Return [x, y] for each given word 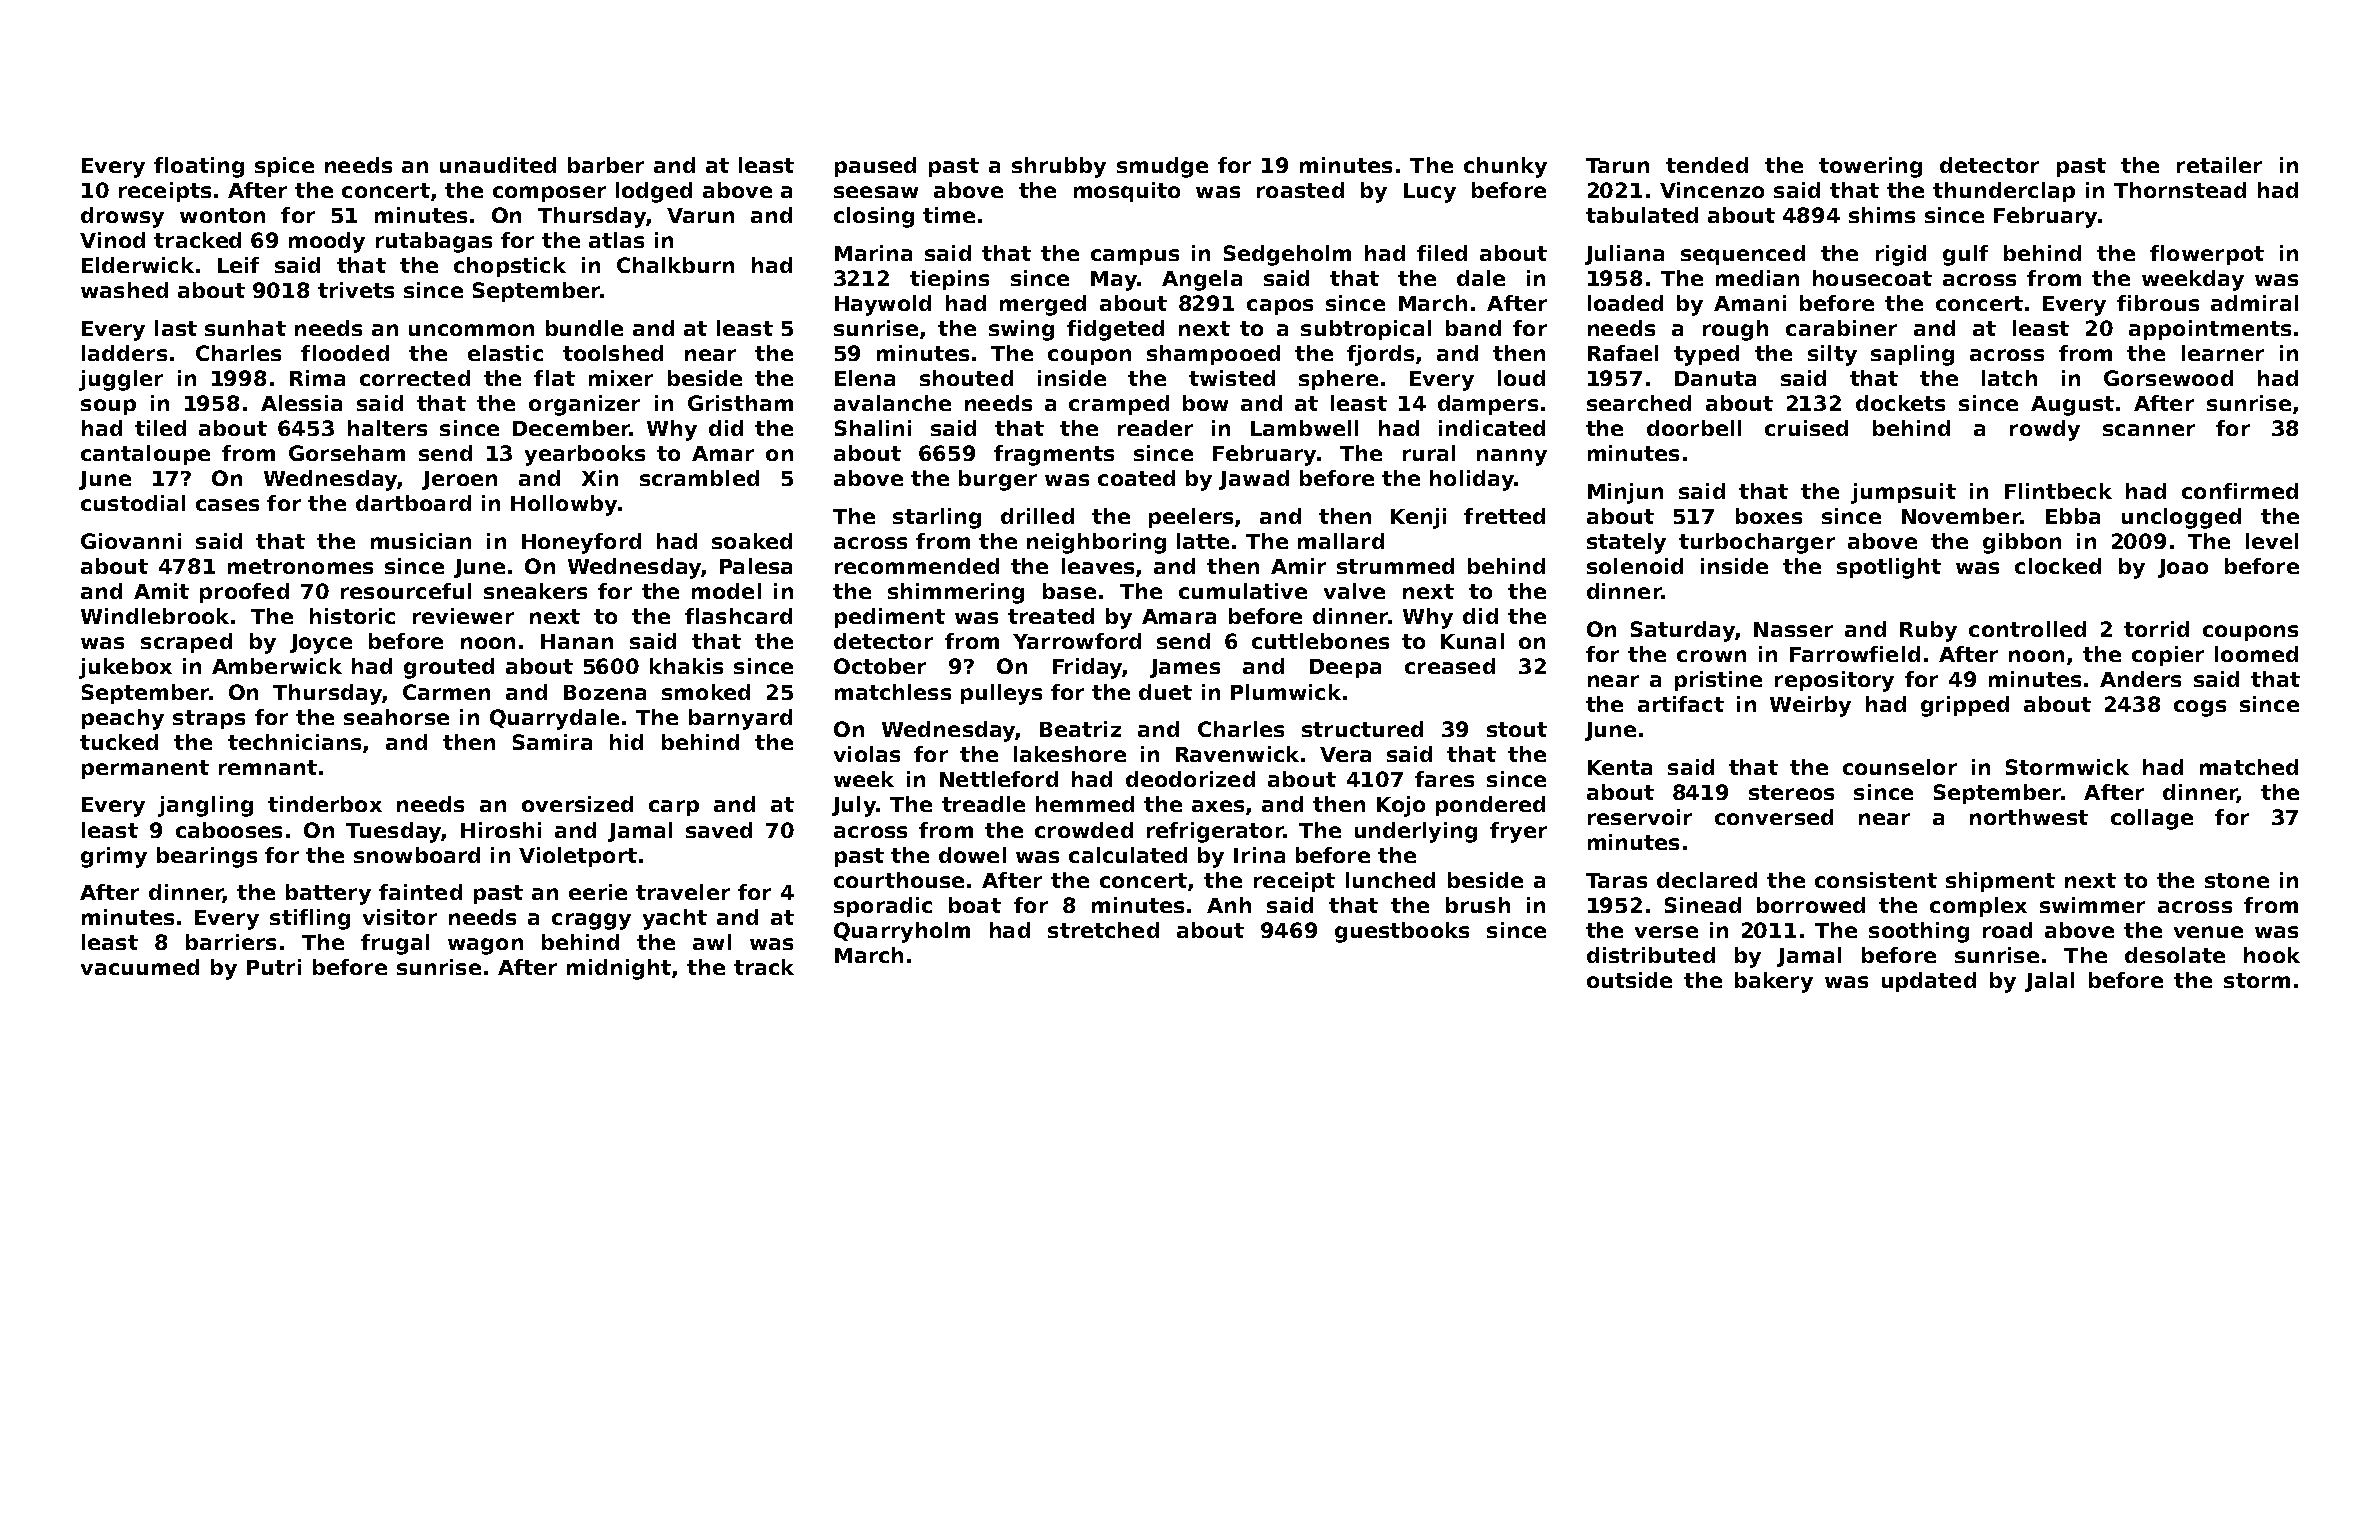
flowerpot [2207, 255]
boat [975, 905]
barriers [231, 942]
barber [606, 165]
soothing [1919, 932]
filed [1442, 253]
